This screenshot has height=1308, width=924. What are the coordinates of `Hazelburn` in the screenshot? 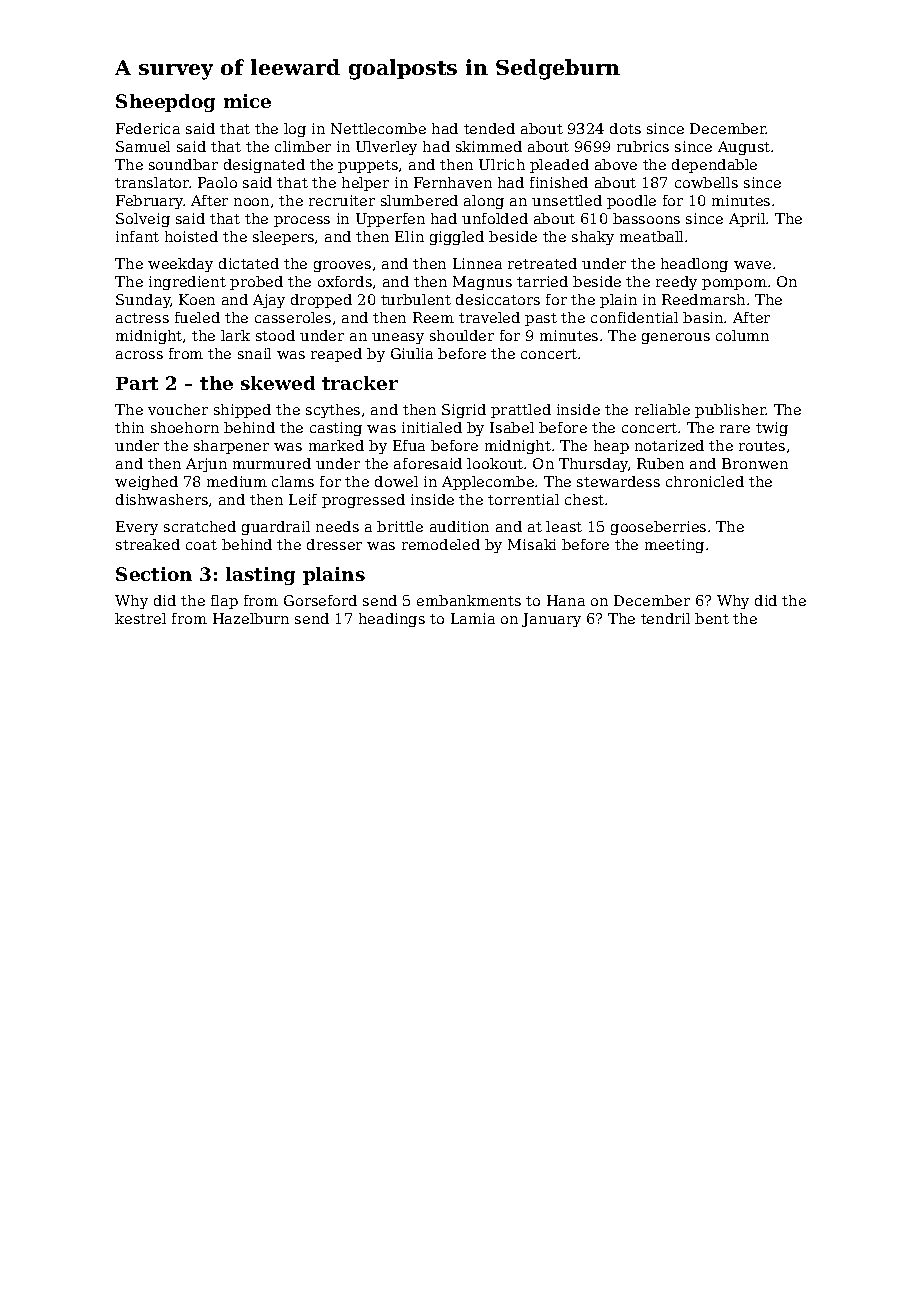 It's located at (251, 618).
